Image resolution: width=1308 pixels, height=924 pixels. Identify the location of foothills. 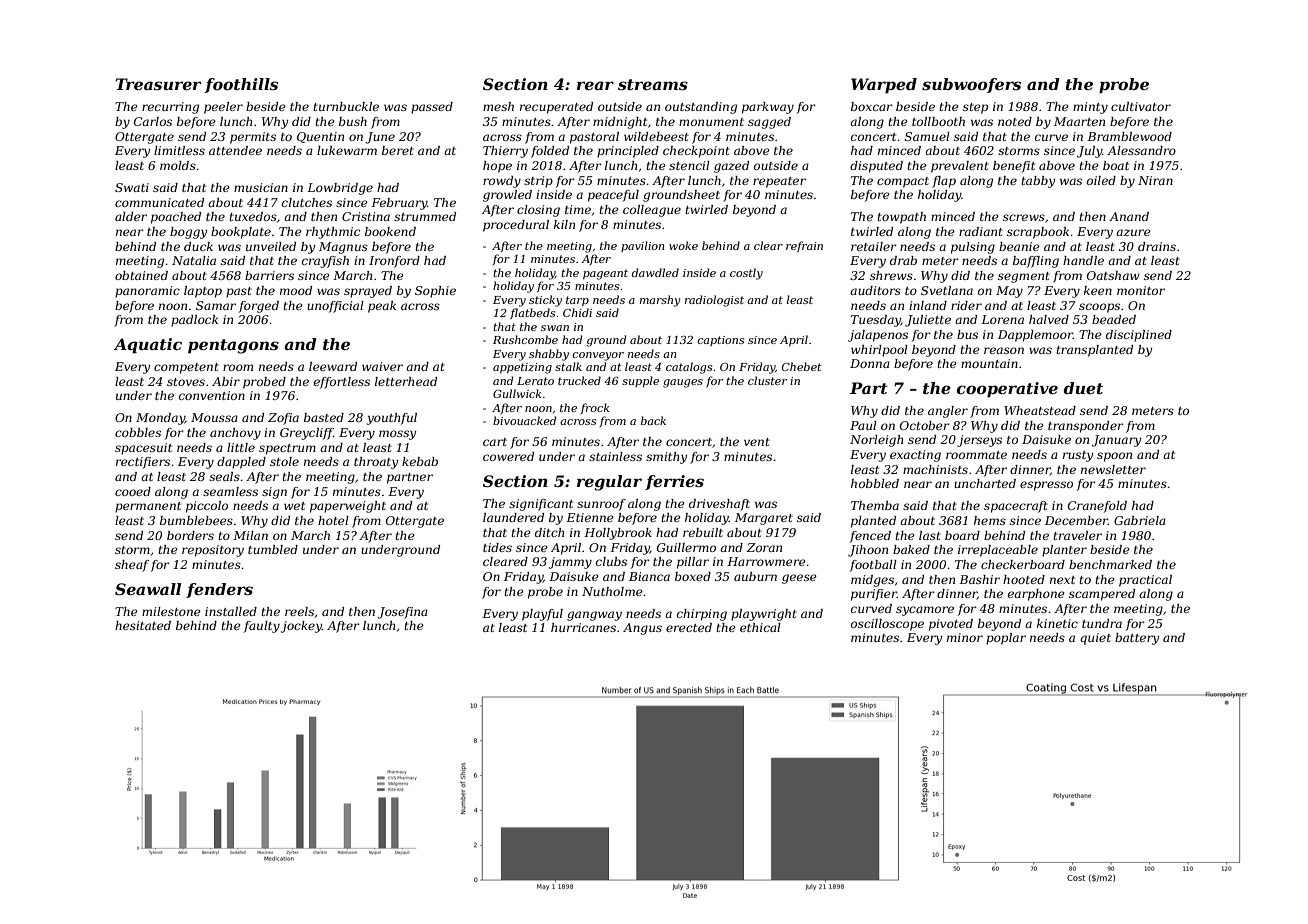
(241, 85).
